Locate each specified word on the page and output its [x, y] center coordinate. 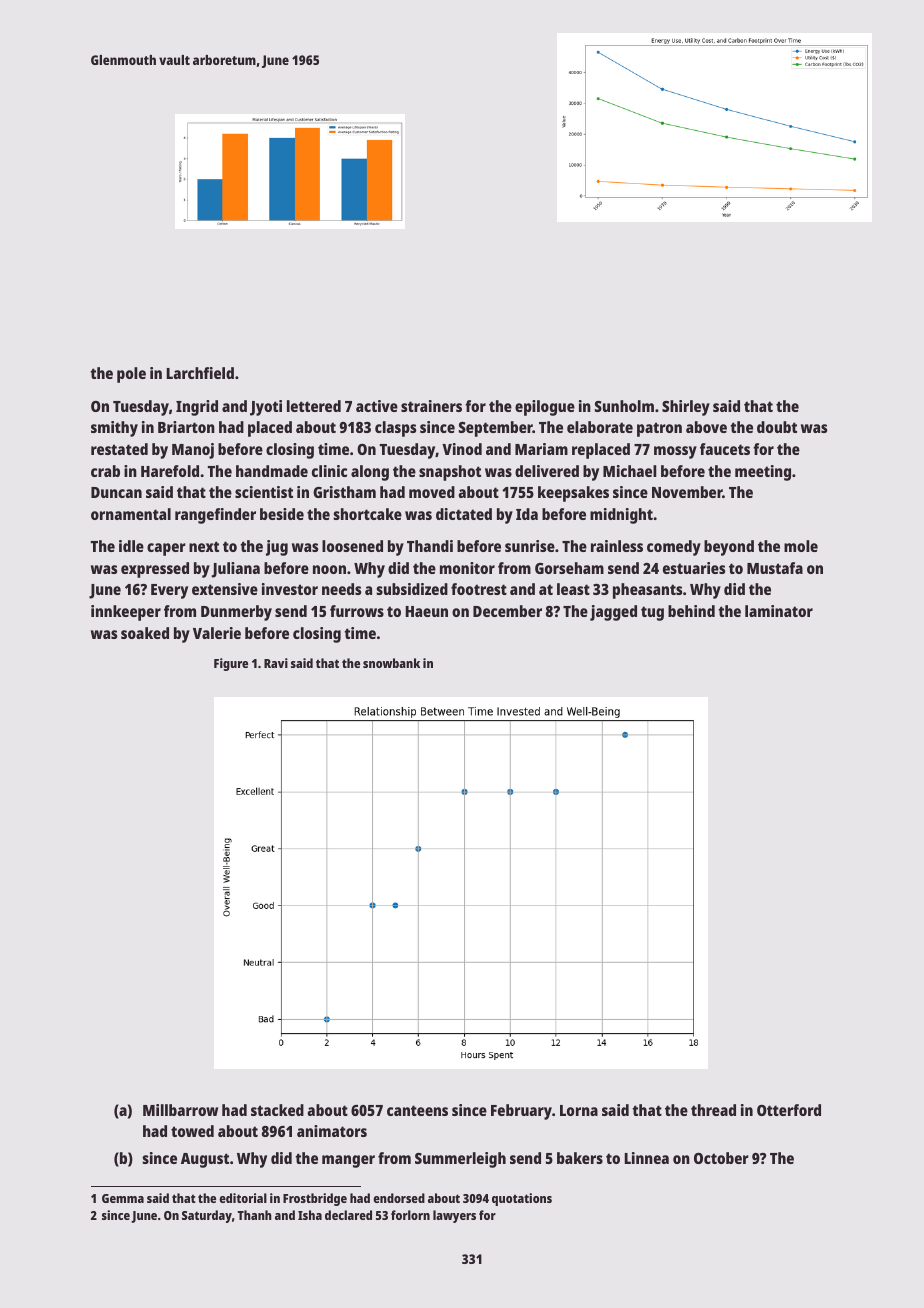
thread [713, 1110]
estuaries [694, 568]
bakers [580, 1158]
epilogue [545, 408]
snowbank [391, 663]
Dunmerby [236, 613]
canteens [417, 1110]
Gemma [123, 1198]
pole [131, 375]
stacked [277, 1110]
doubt [777, 427]
